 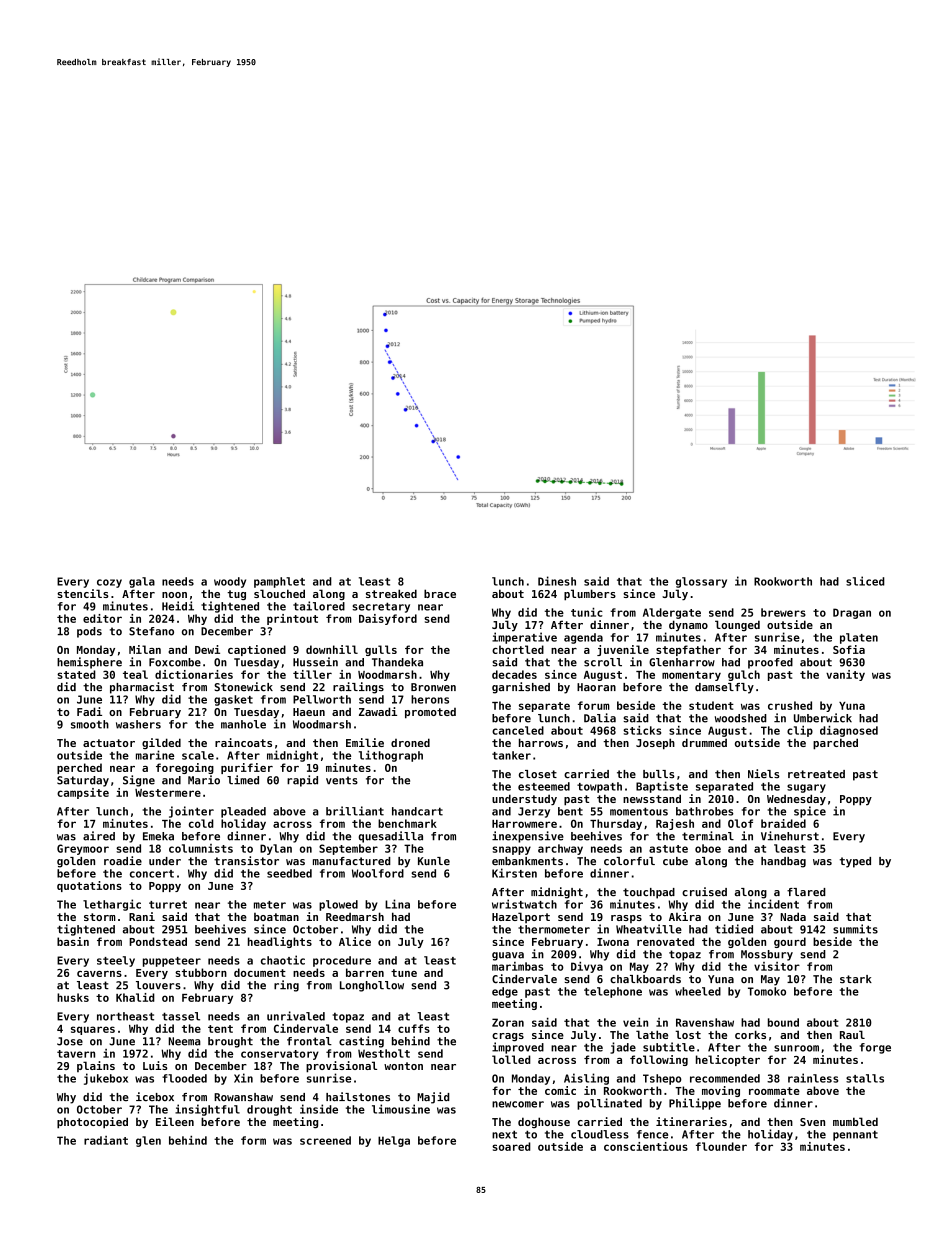 I want to click on Longhollow, so click(x=372, y=986).
